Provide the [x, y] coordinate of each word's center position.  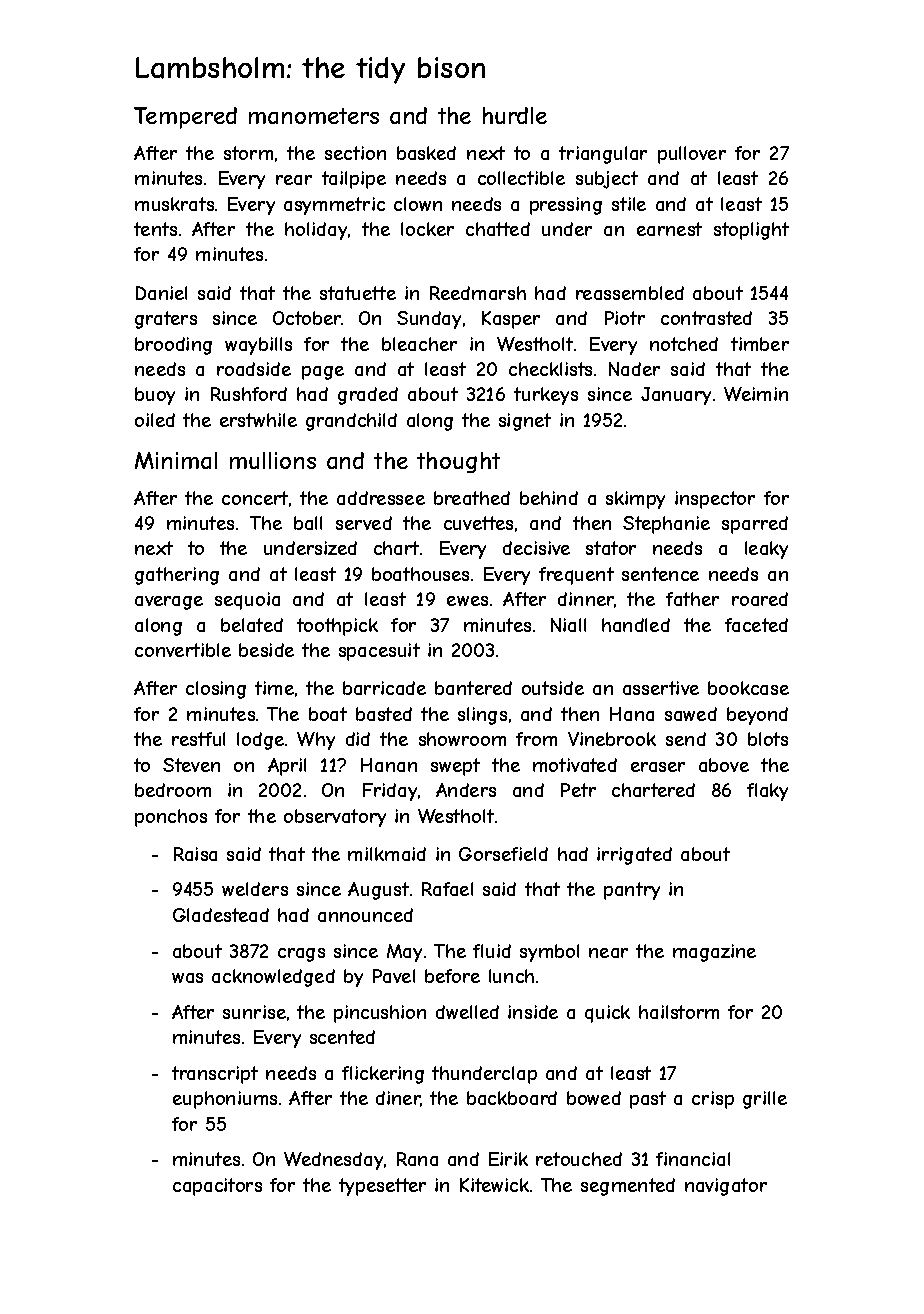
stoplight [751, 231]
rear [294, 180]
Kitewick [494, 1185]
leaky [766, 550]
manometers [314, 116]
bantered [473, 688]
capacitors [217, 1187]
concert [255, 498]
